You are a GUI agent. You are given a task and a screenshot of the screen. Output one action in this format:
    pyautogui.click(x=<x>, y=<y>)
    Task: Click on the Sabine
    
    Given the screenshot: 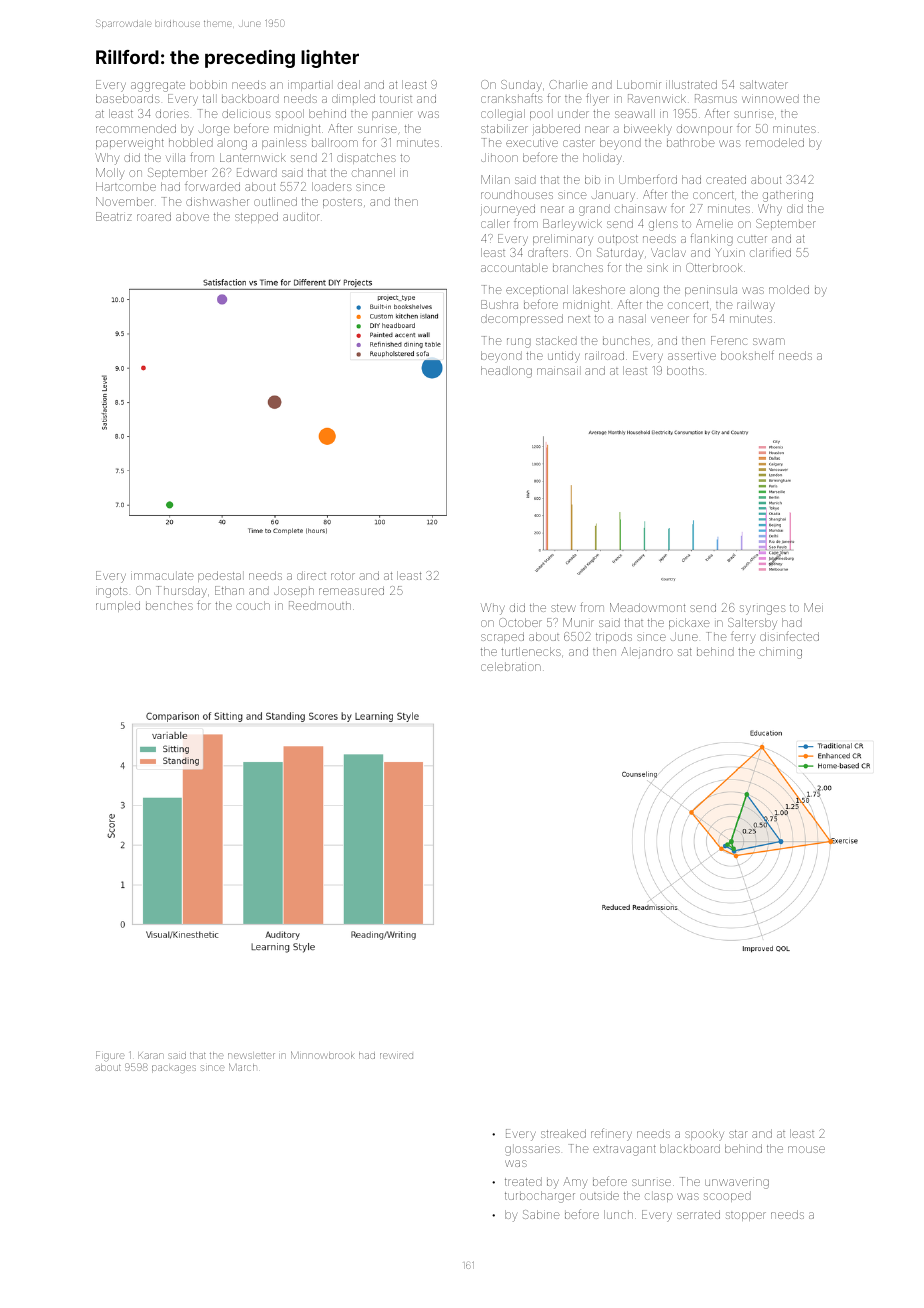 What is the action you would take?
    pyautogui.click(x=541, y=1214)
